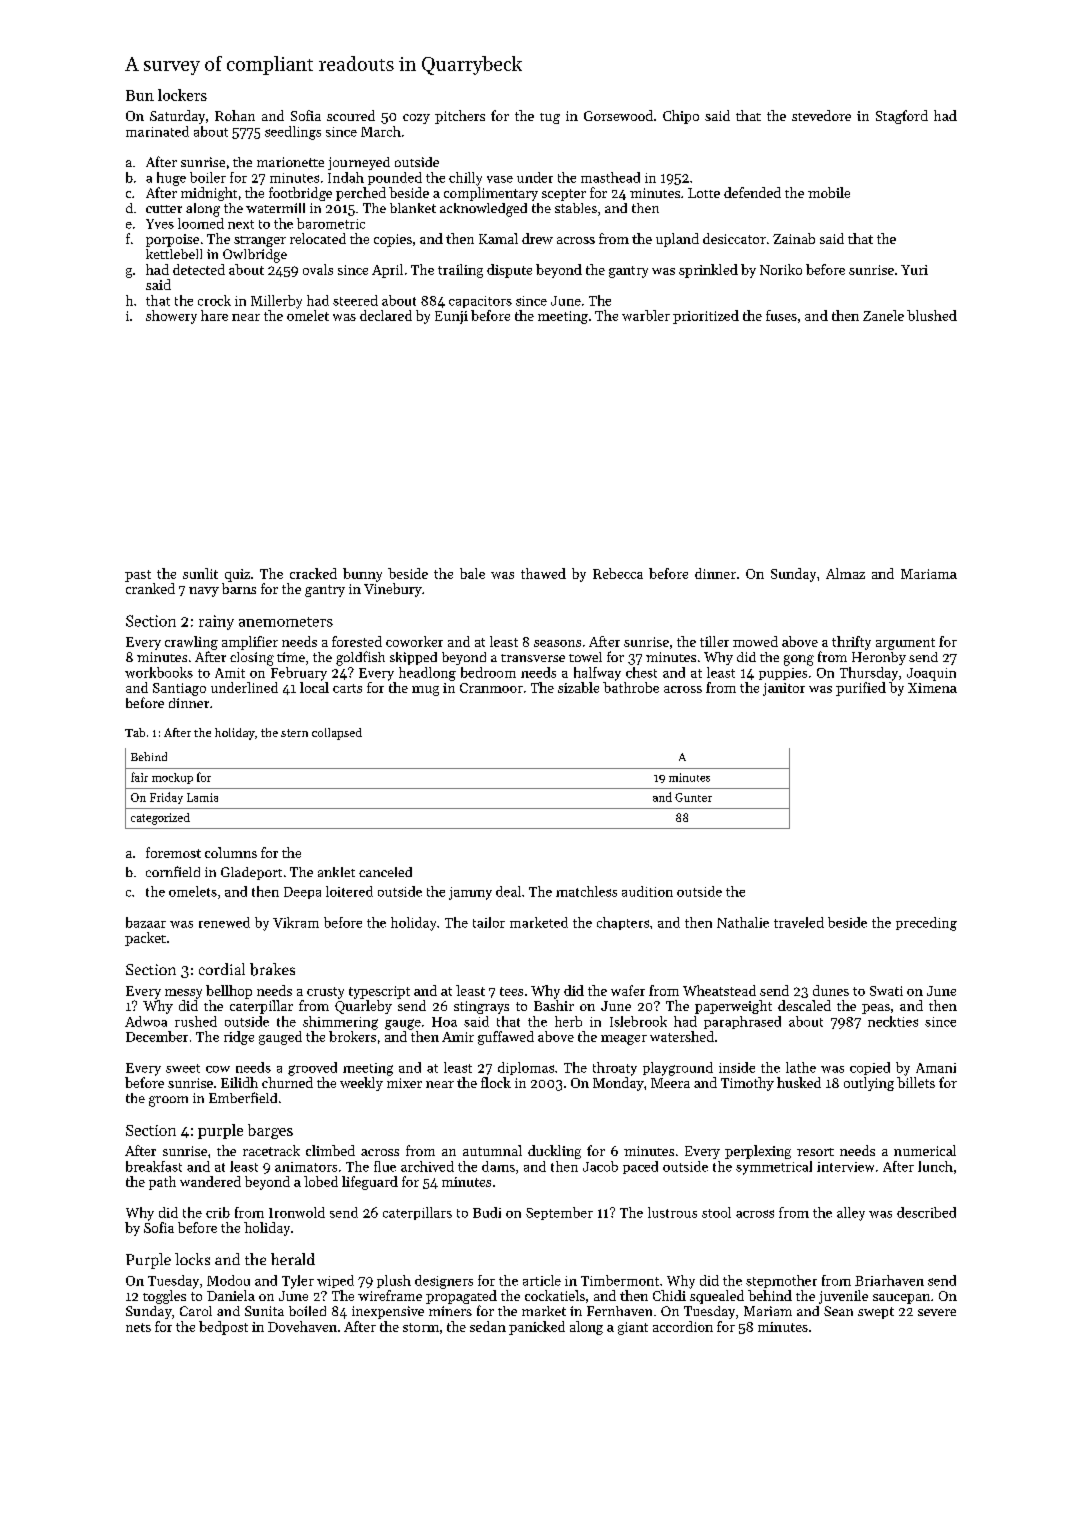  What do you see at coordinates (576, 208) in the screenshot?
I see `stables` at bounding box center [576, 208].
